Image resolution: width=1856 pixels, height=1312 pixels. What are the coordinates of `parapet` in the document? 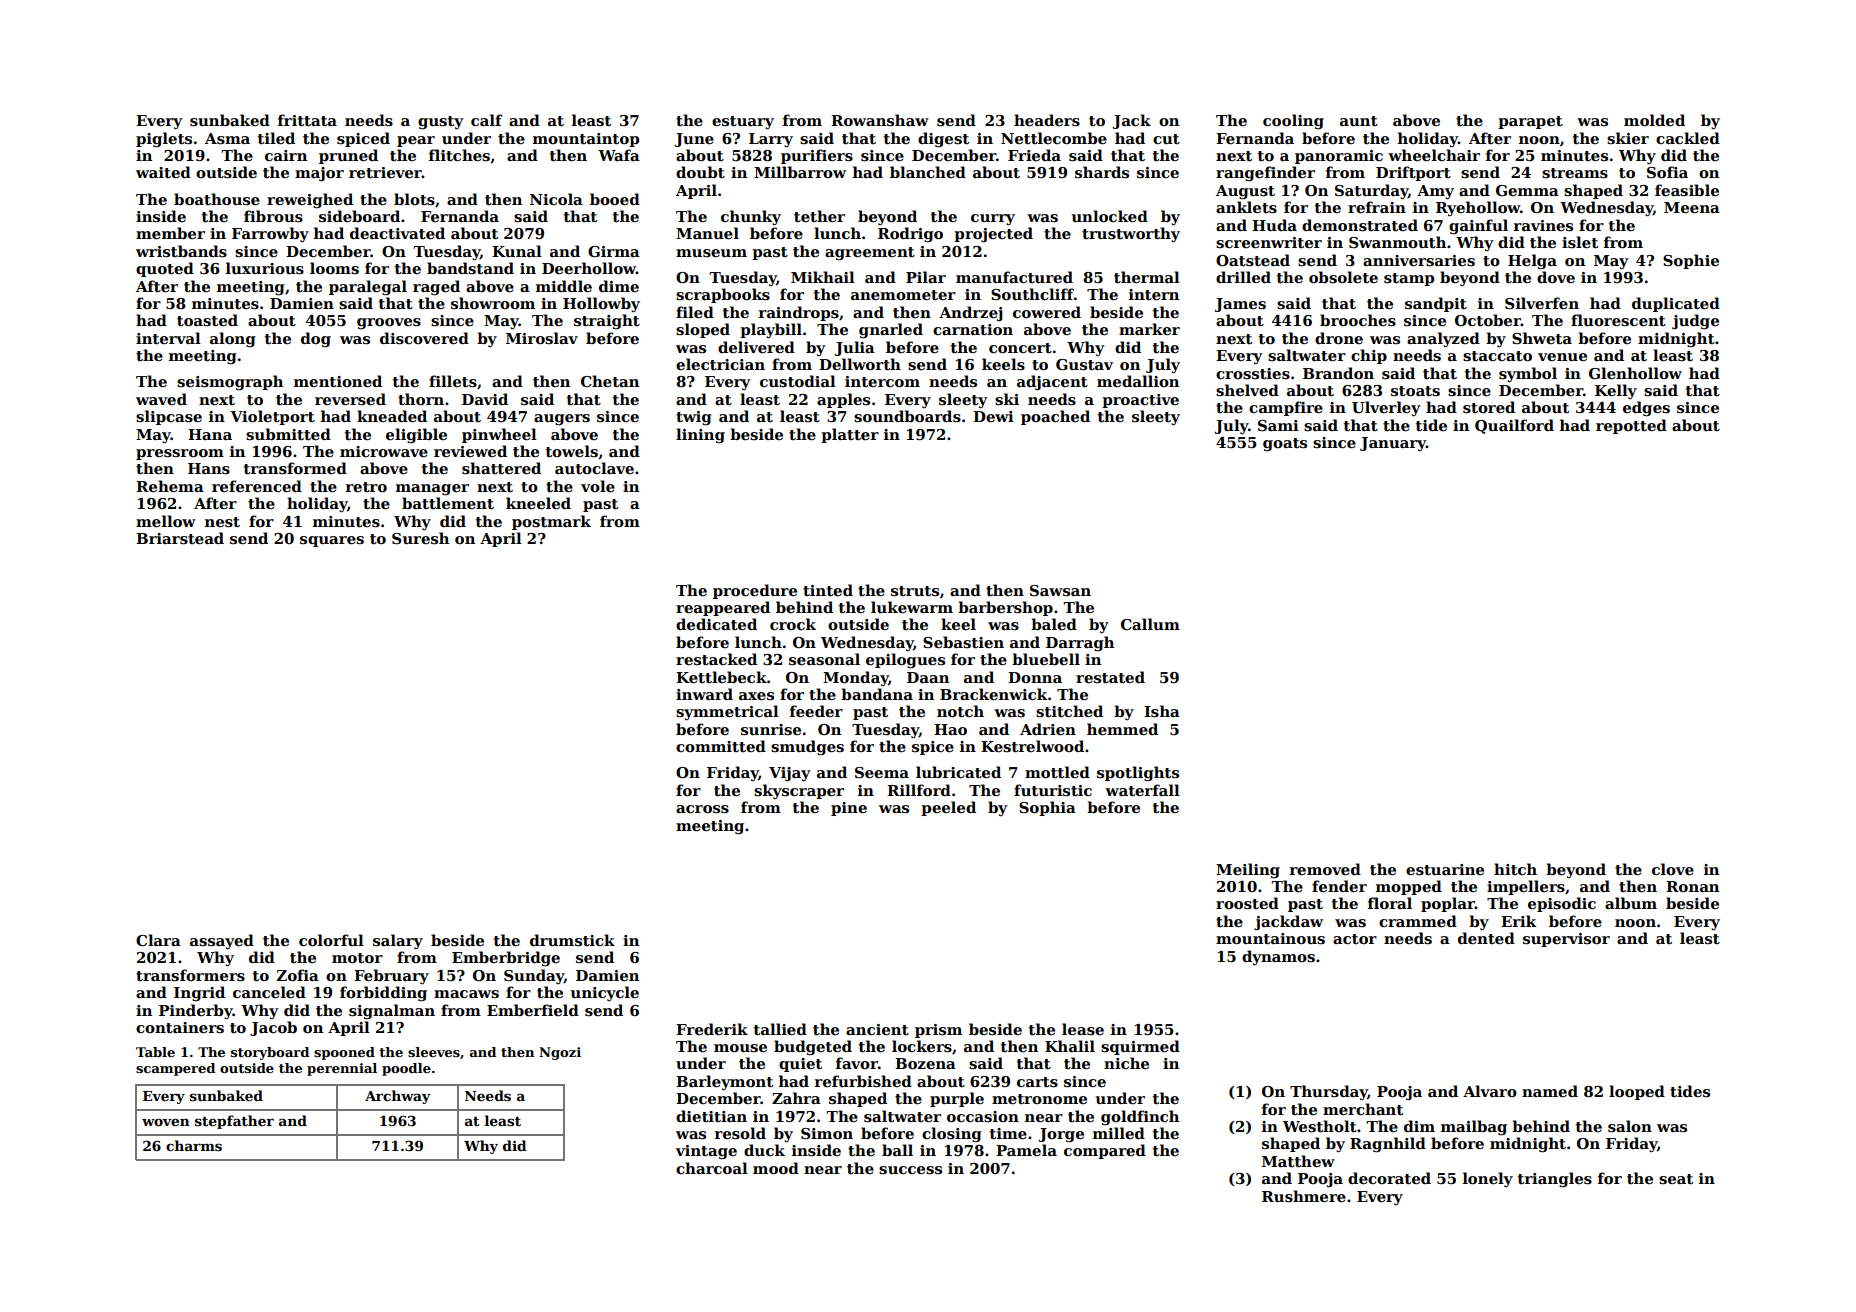 It's located at (1530, 122).
